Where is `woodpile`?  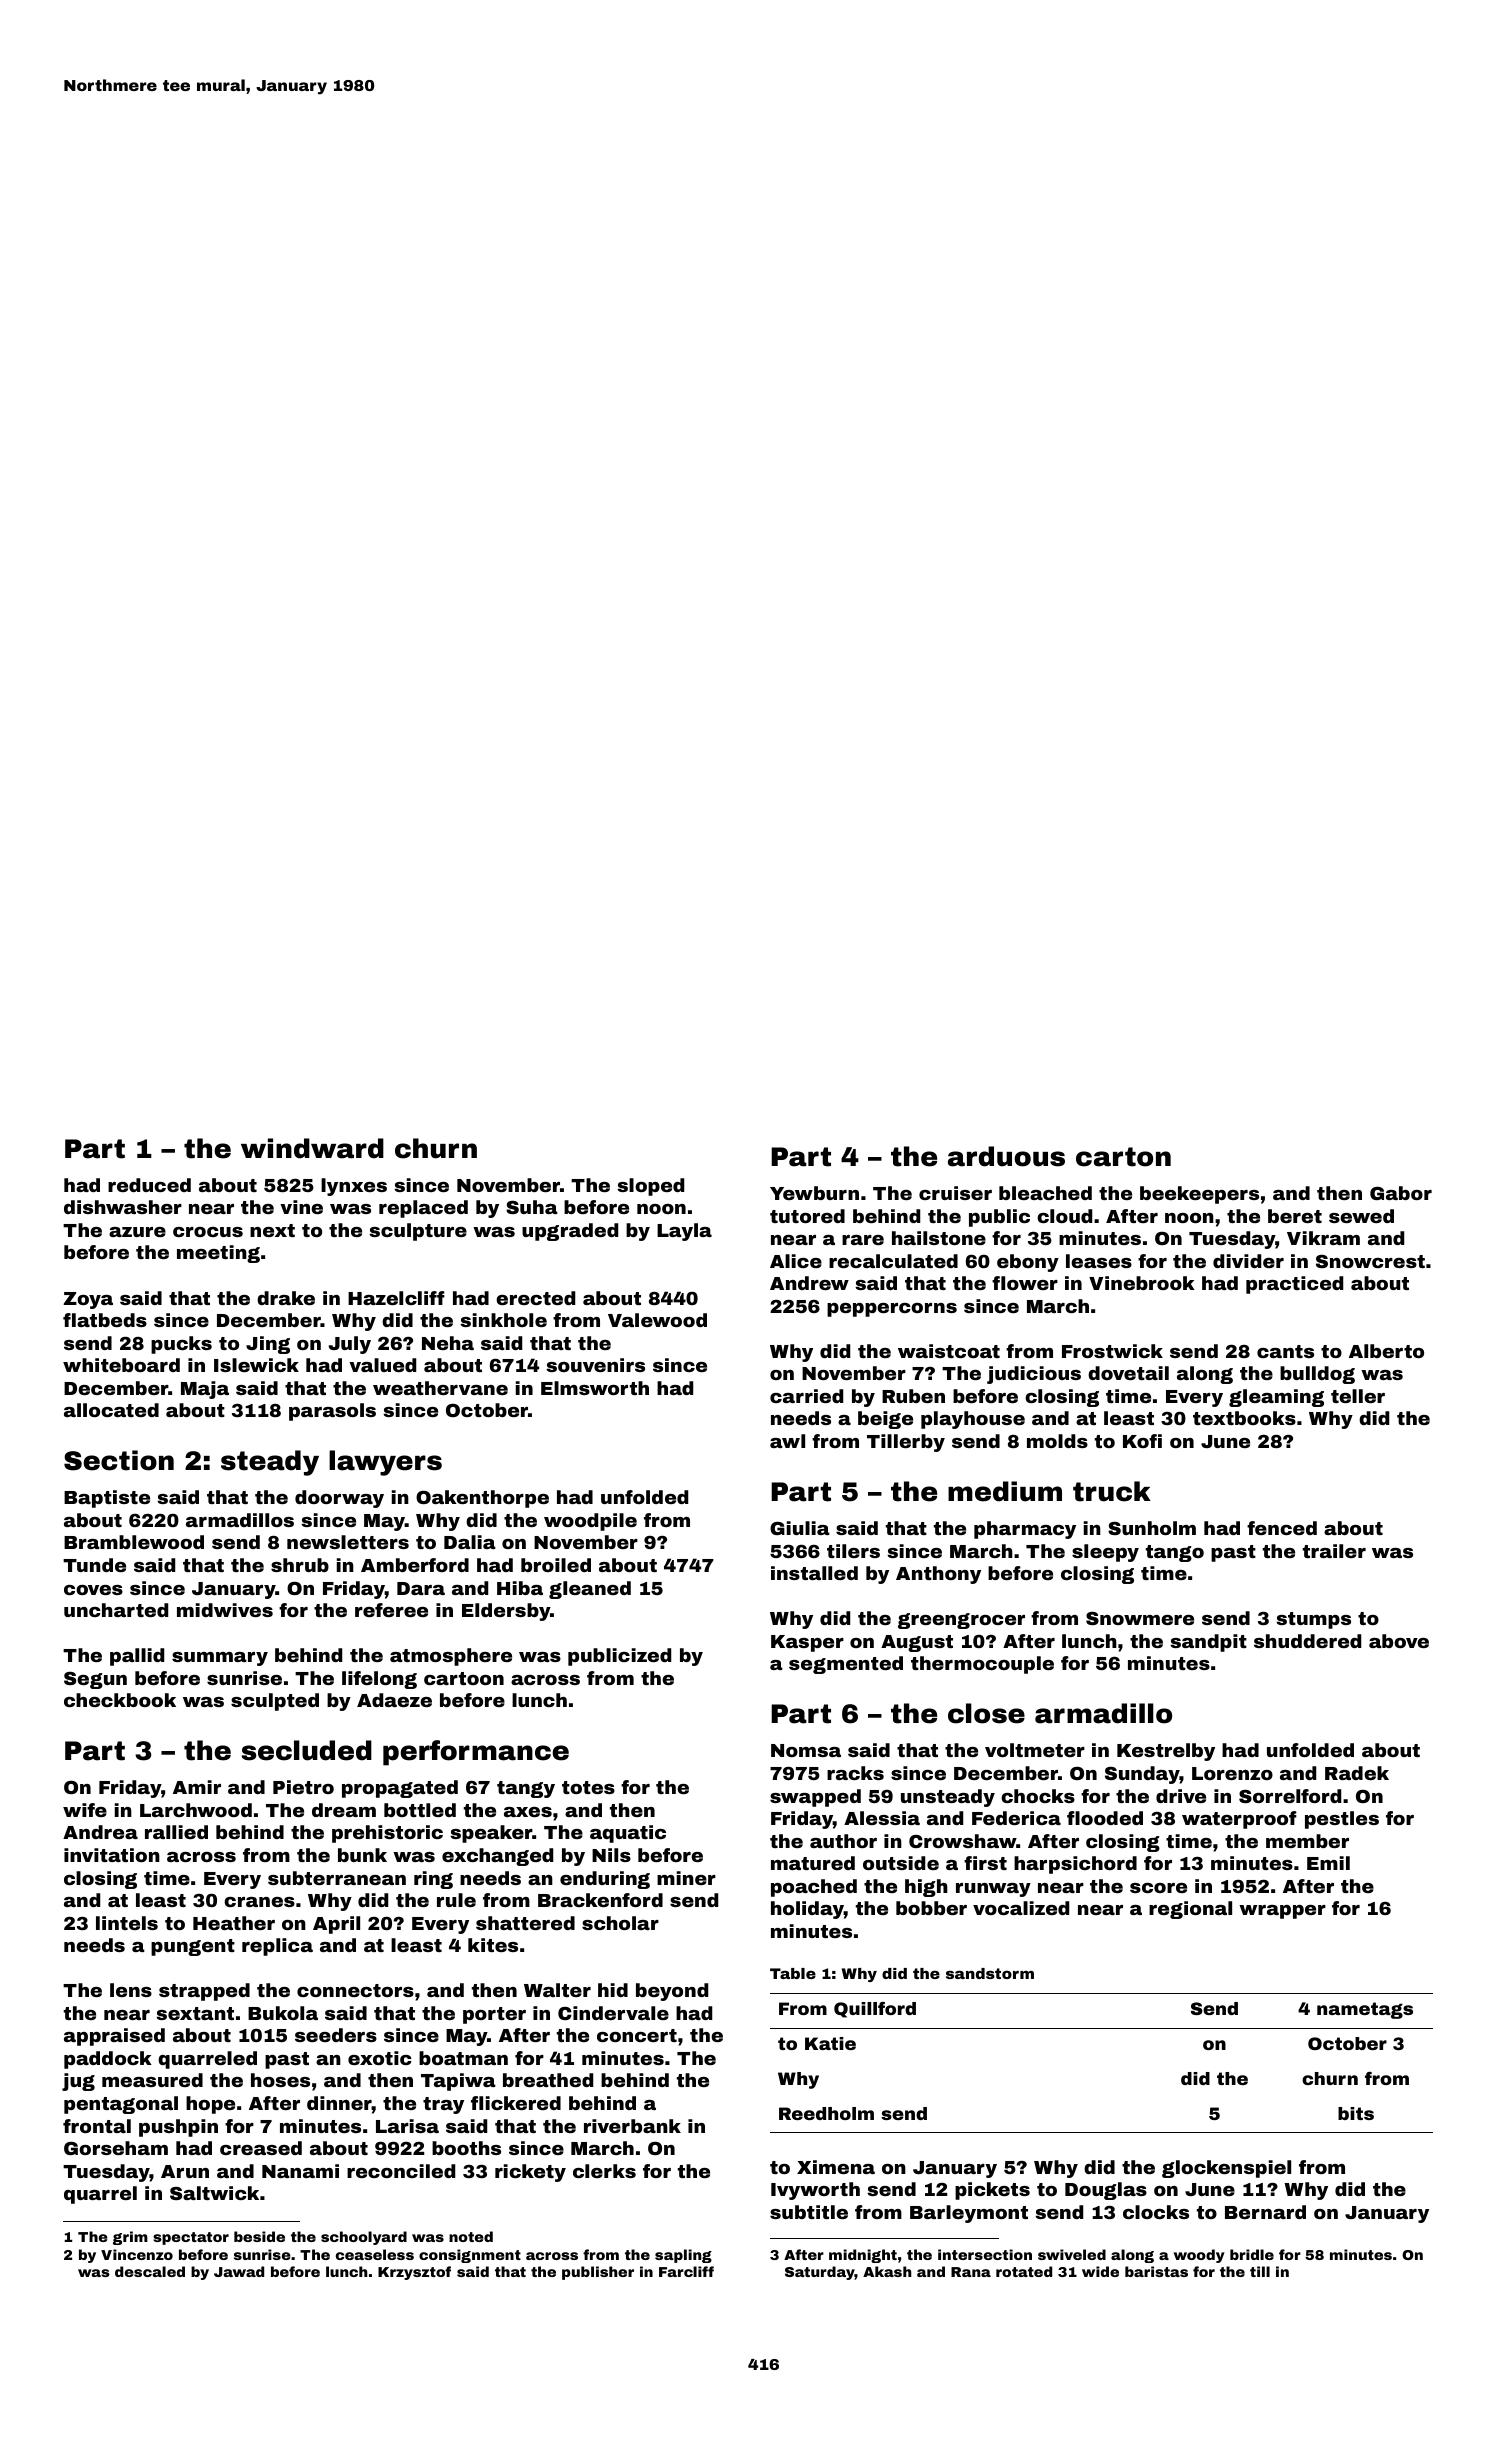
woodpile is located at coordinates (590, 1522).
